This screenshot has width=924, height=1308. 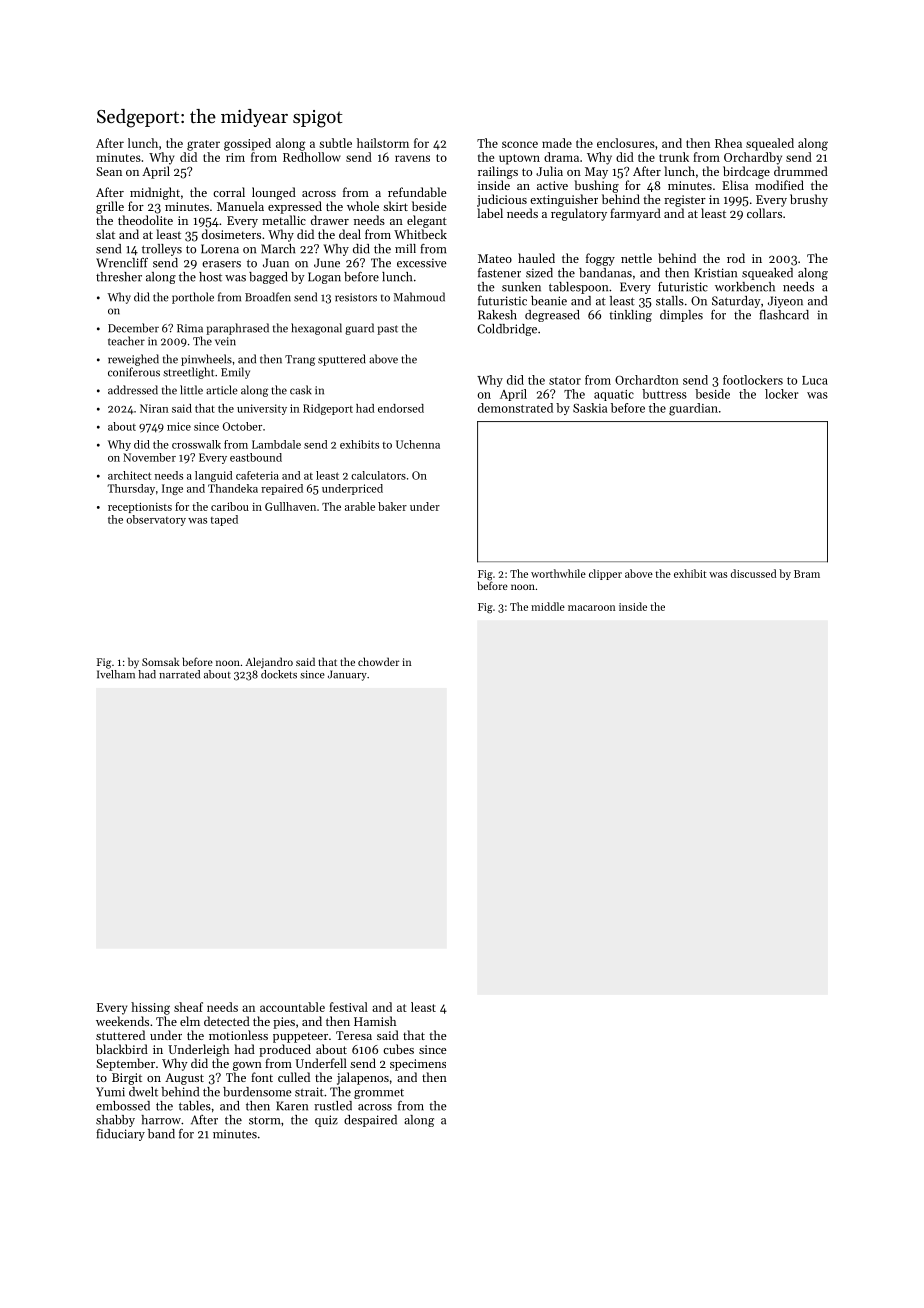 What do you see at coordinates (630, 316) in the screenshot?
I see `tinkling` at bounding box center [630, 316].
